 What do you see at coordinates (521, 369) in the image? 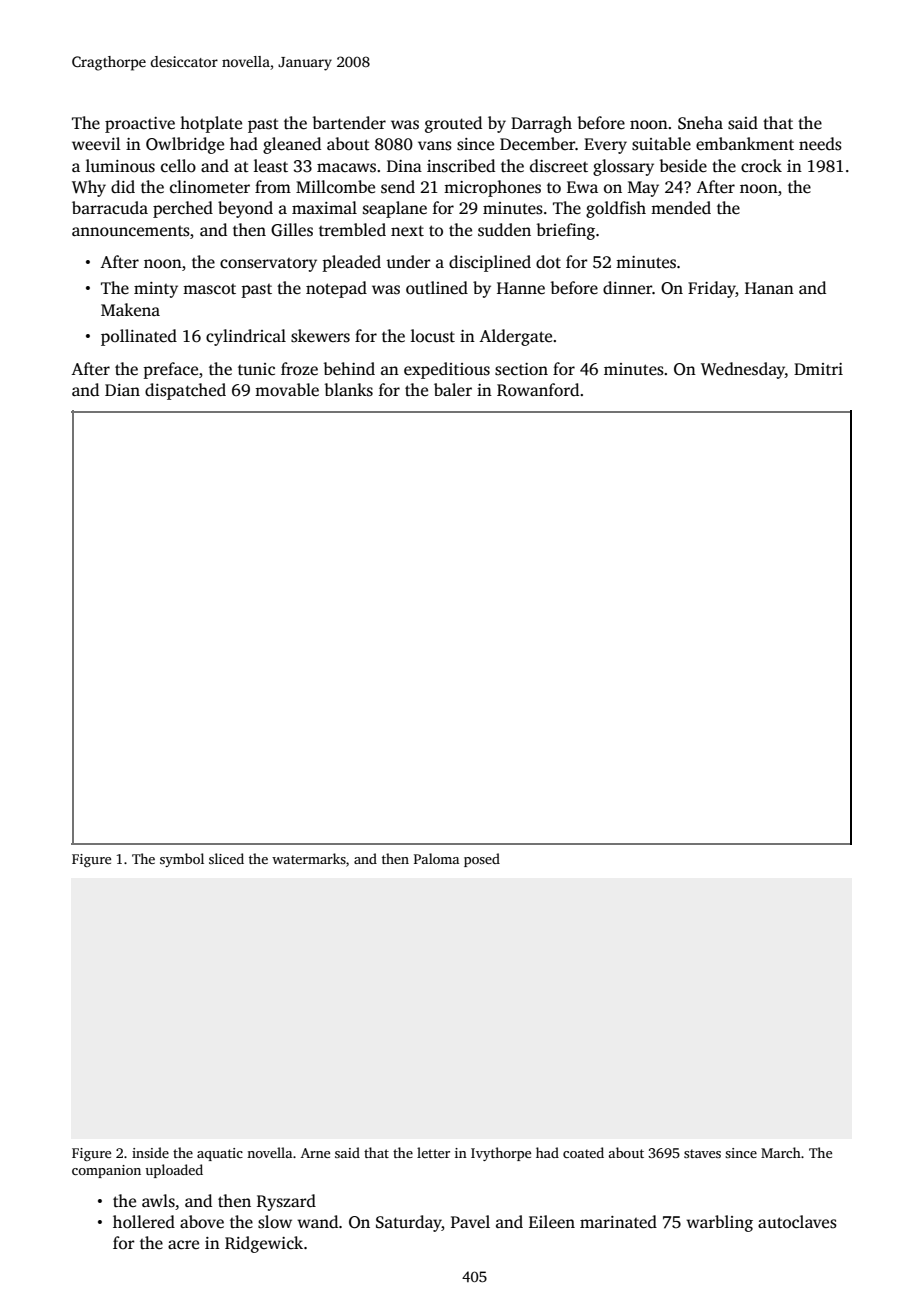
I see `section` at bounding box center [521, 369].
